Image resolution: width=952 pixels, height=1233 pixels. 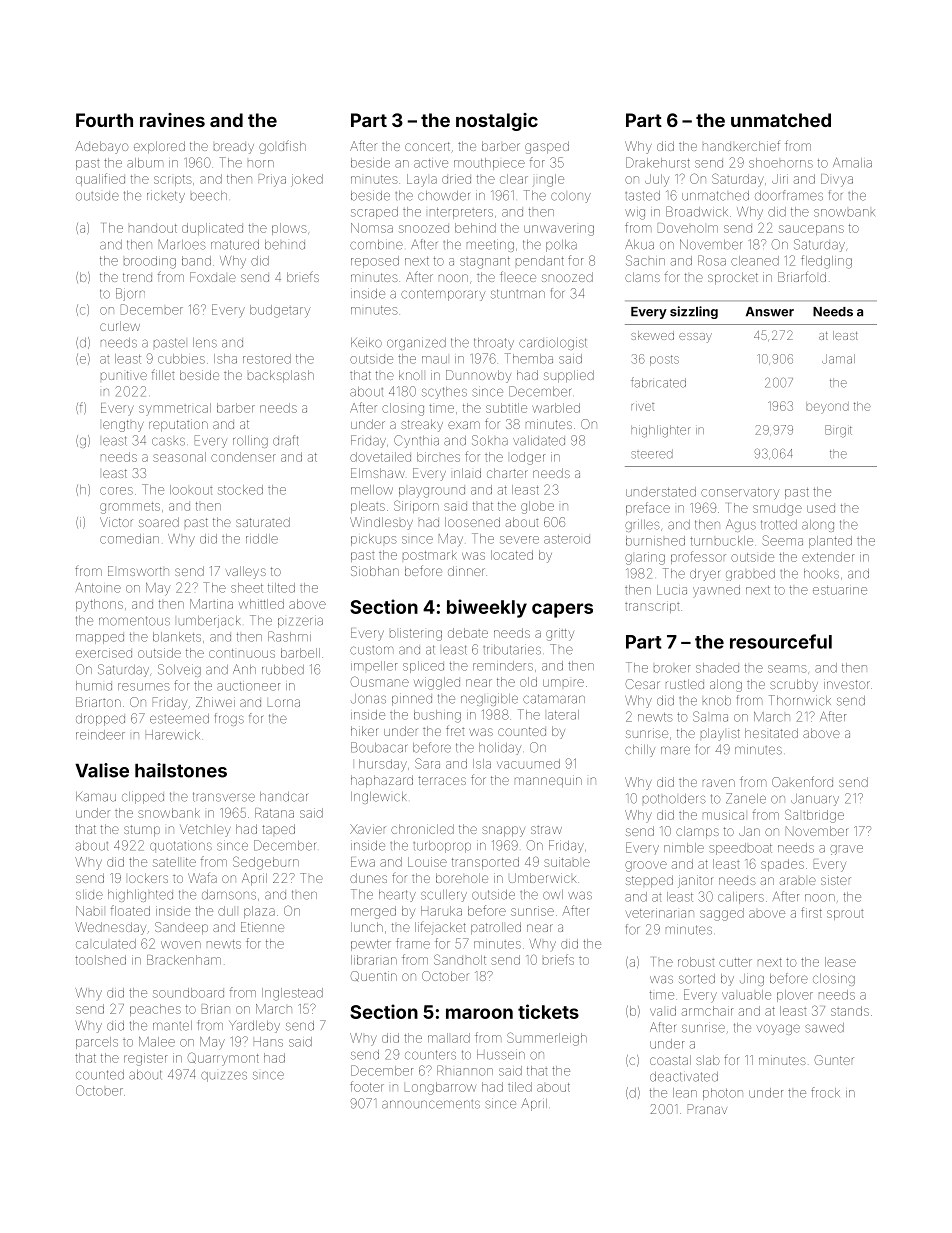 What do you see at coordinates (497, 122) in the screenshot?
I see `nostalgic` at bounding box center [497, 122].
